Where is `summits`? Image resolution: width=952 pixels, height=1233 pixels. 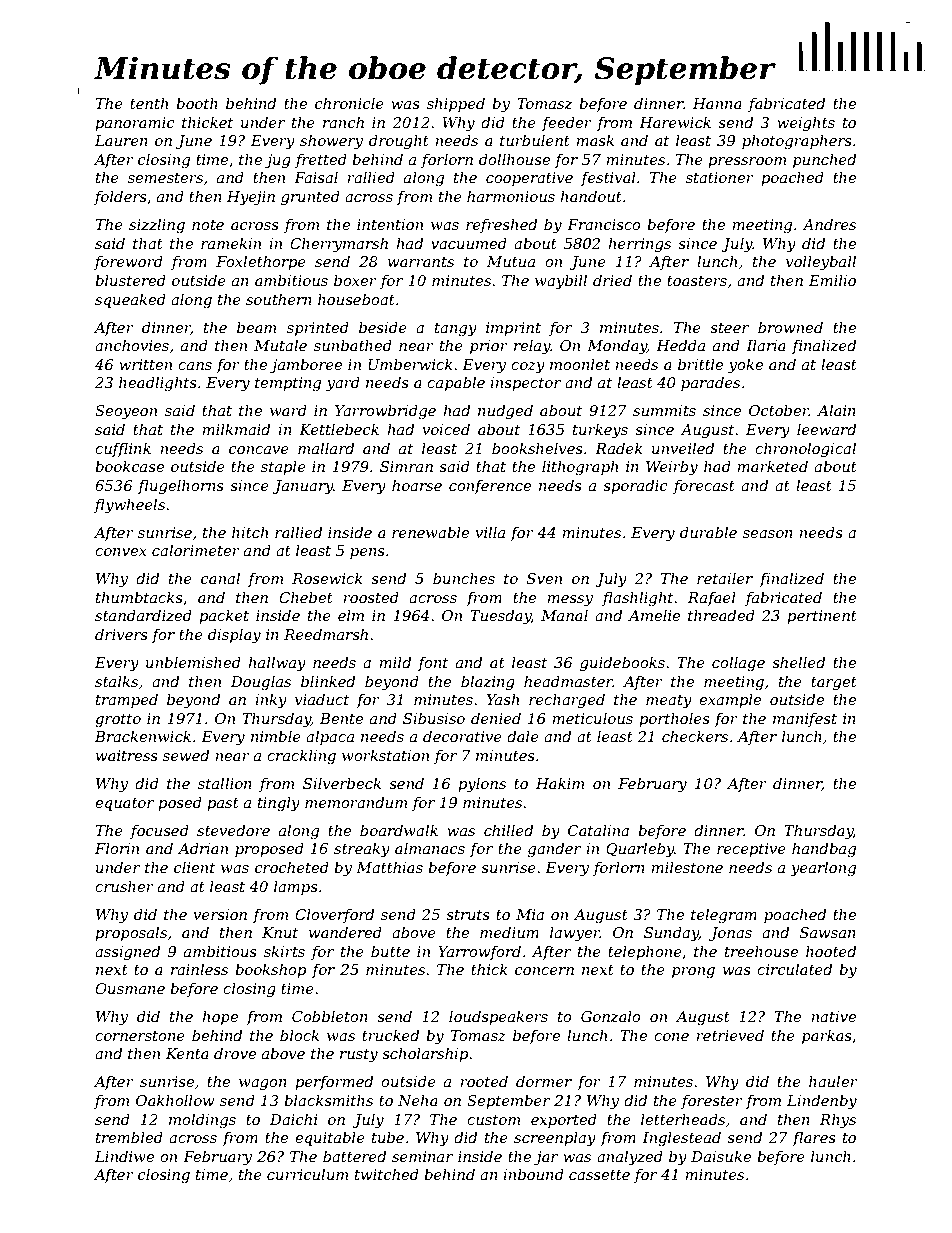 summits is located at coordinates (664, 410).
